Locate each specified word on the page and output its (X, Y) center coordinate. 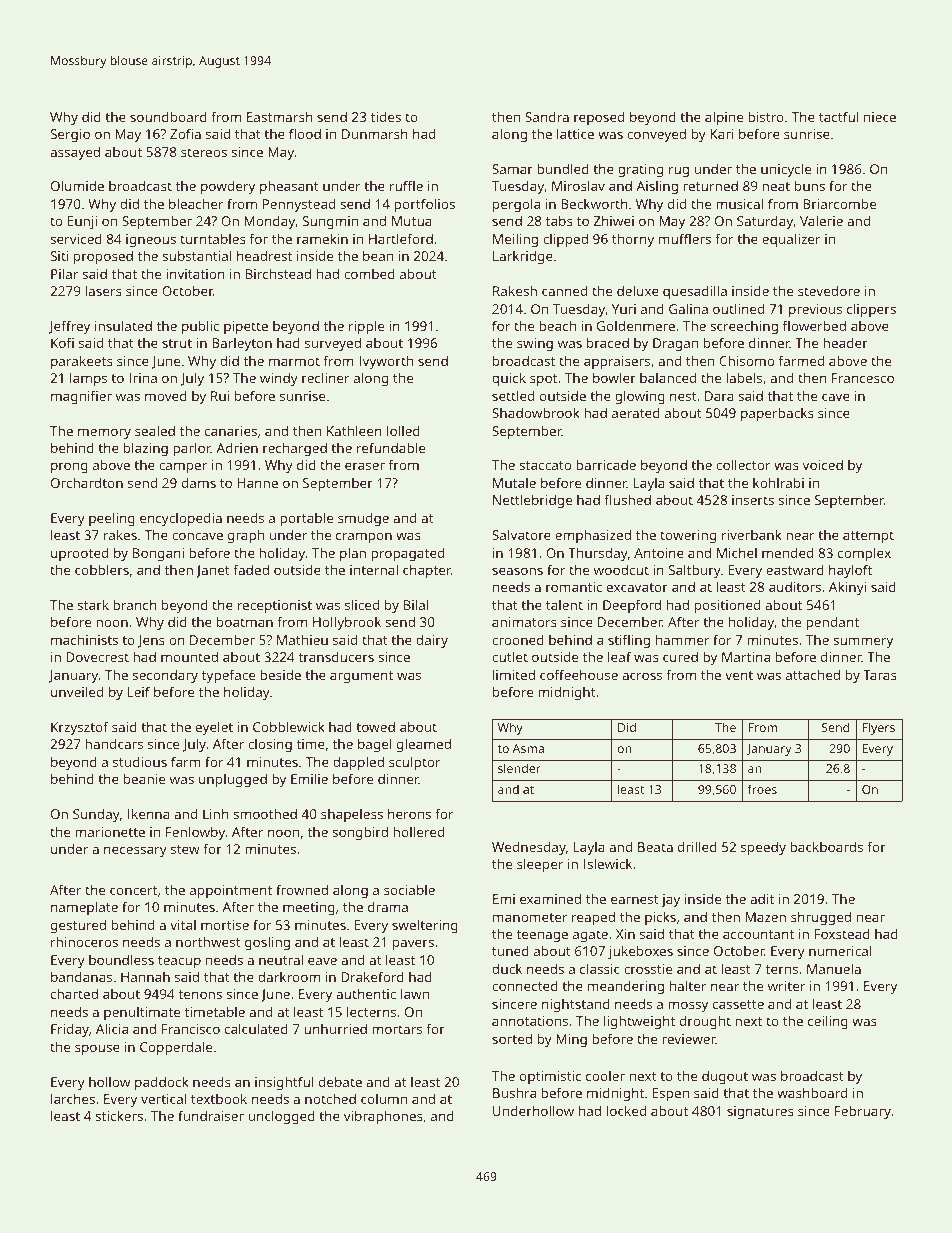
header (845, 342)
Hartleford (401, 238)
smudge (363, 519)
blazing (146, 449)
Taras (880, 675)
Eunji (82, 222)
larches (73, 1098)
